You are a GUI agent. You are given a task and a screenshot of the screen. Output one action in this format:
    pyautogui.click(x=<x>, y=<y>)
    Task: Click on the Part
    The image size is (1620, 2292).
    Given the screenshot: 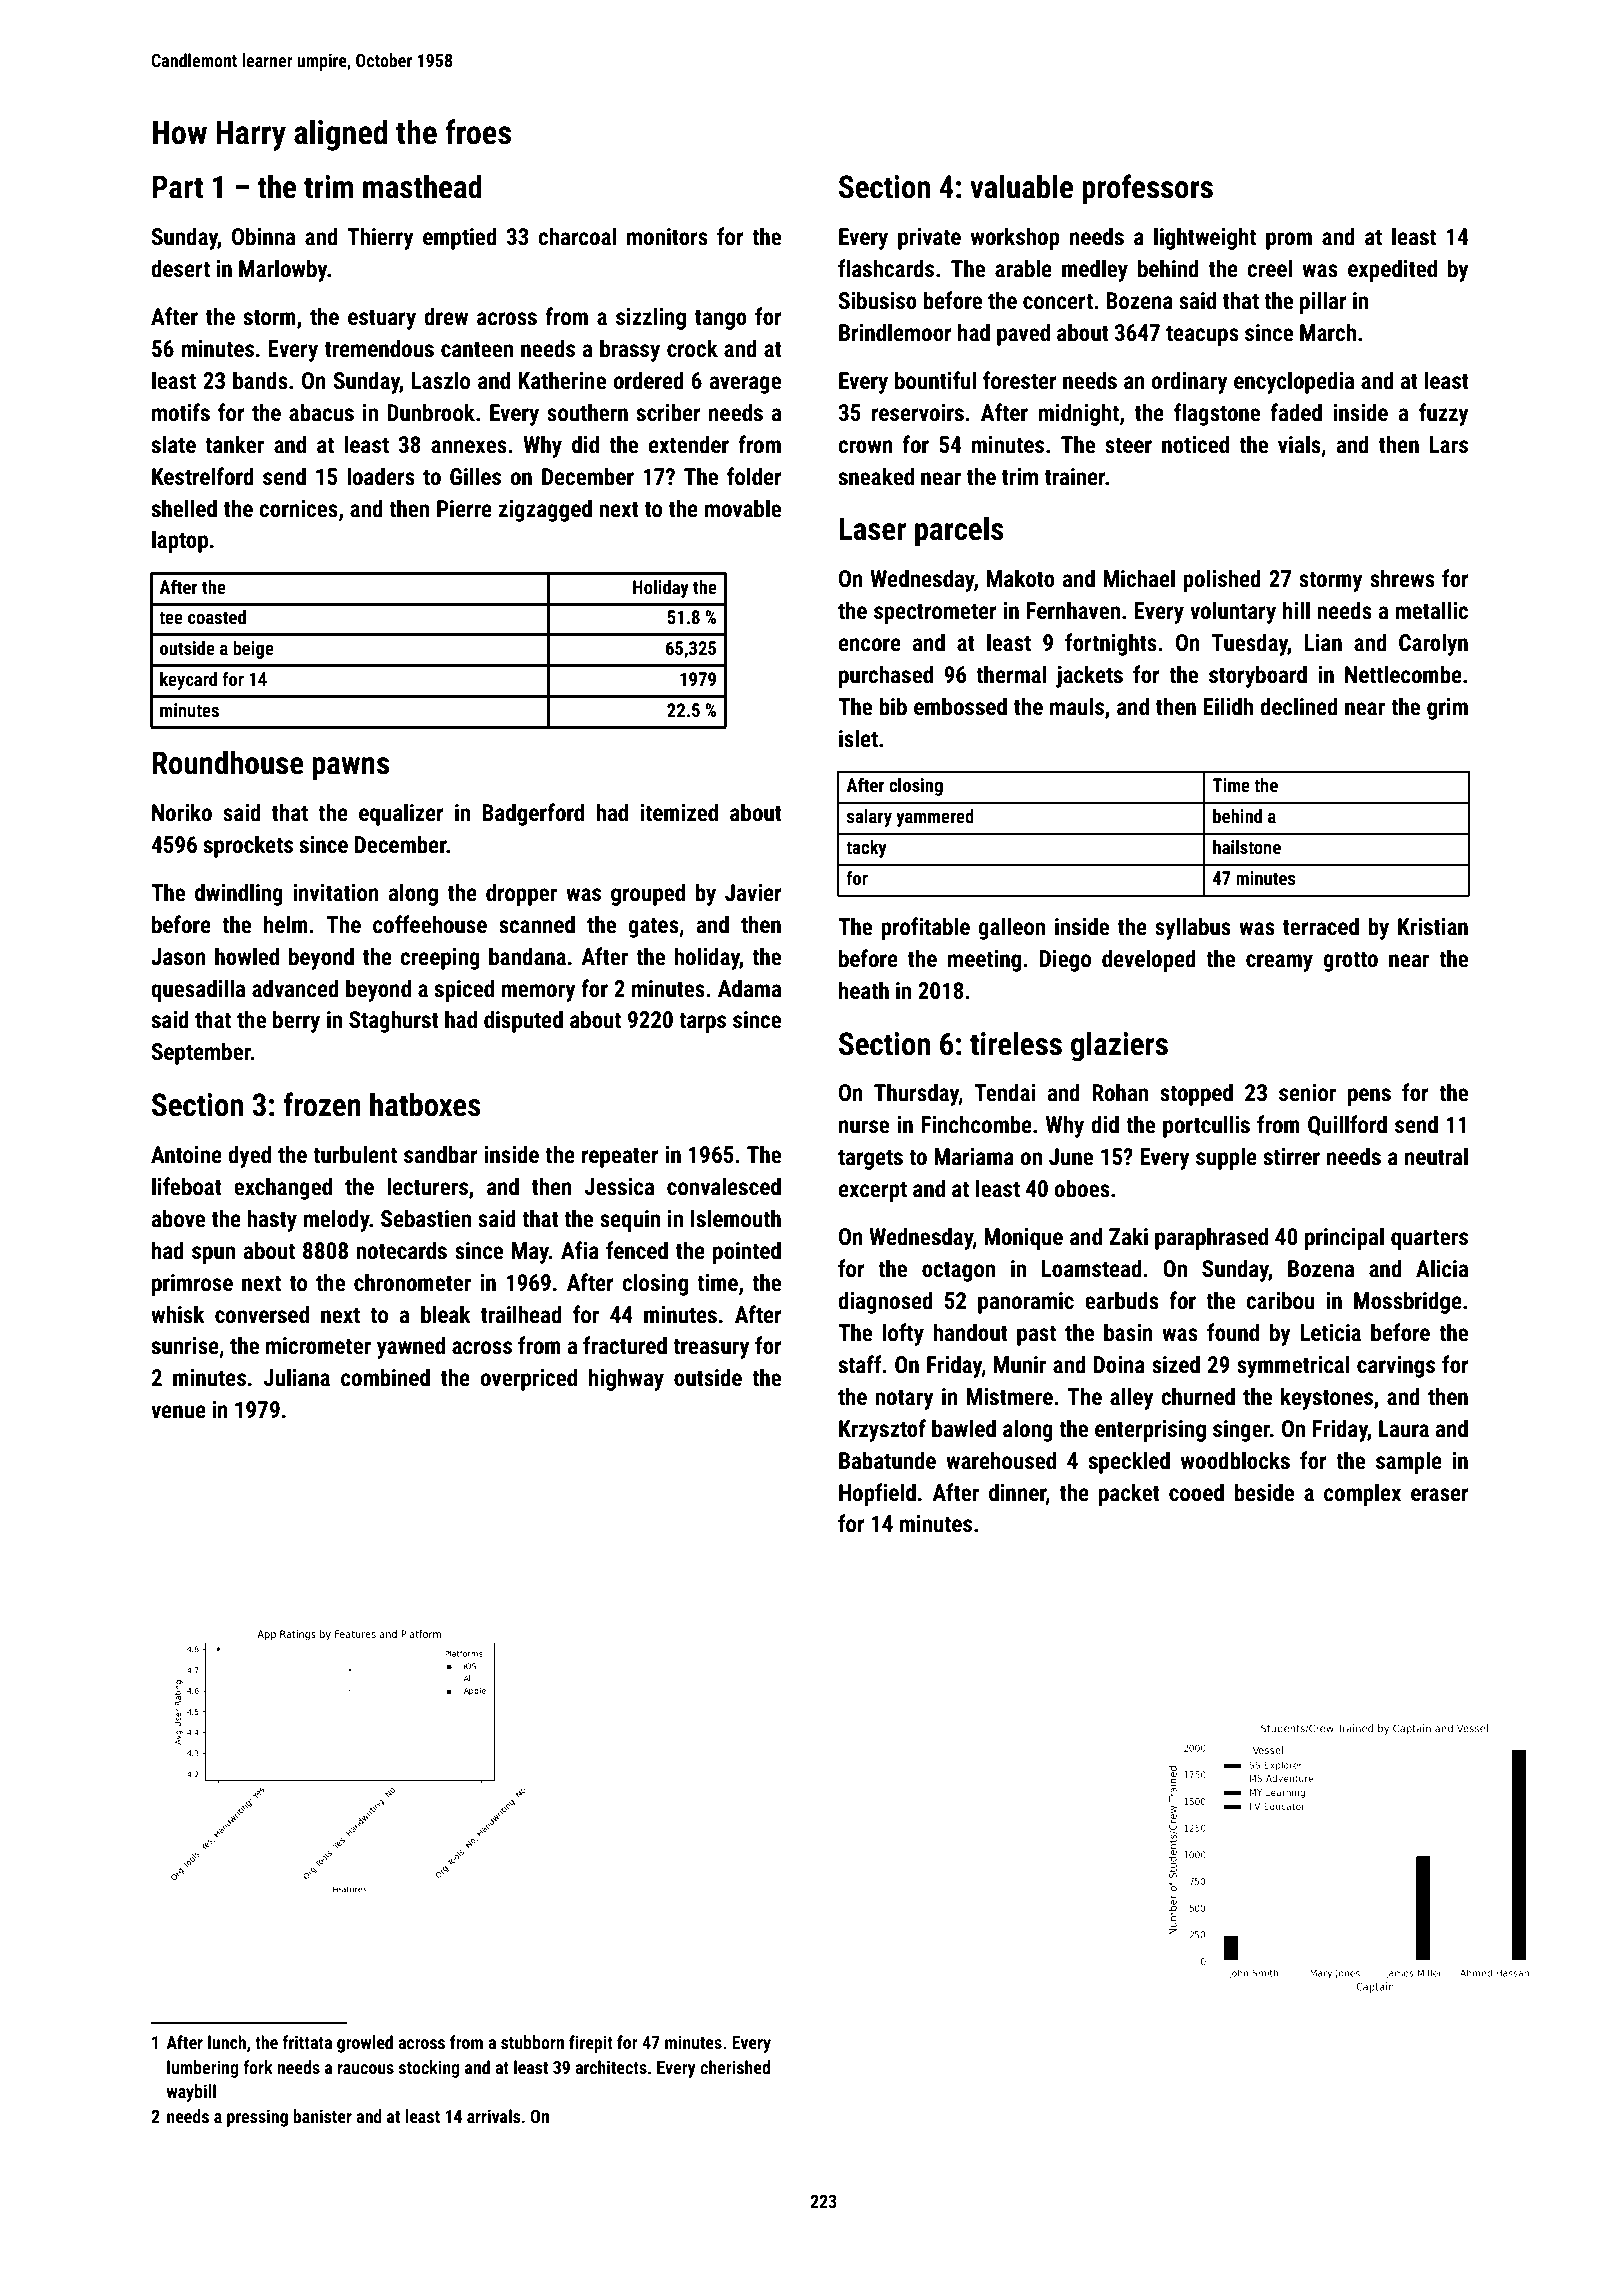 What is the action you would take?
    pyautogui.click(x=177, y=187)
